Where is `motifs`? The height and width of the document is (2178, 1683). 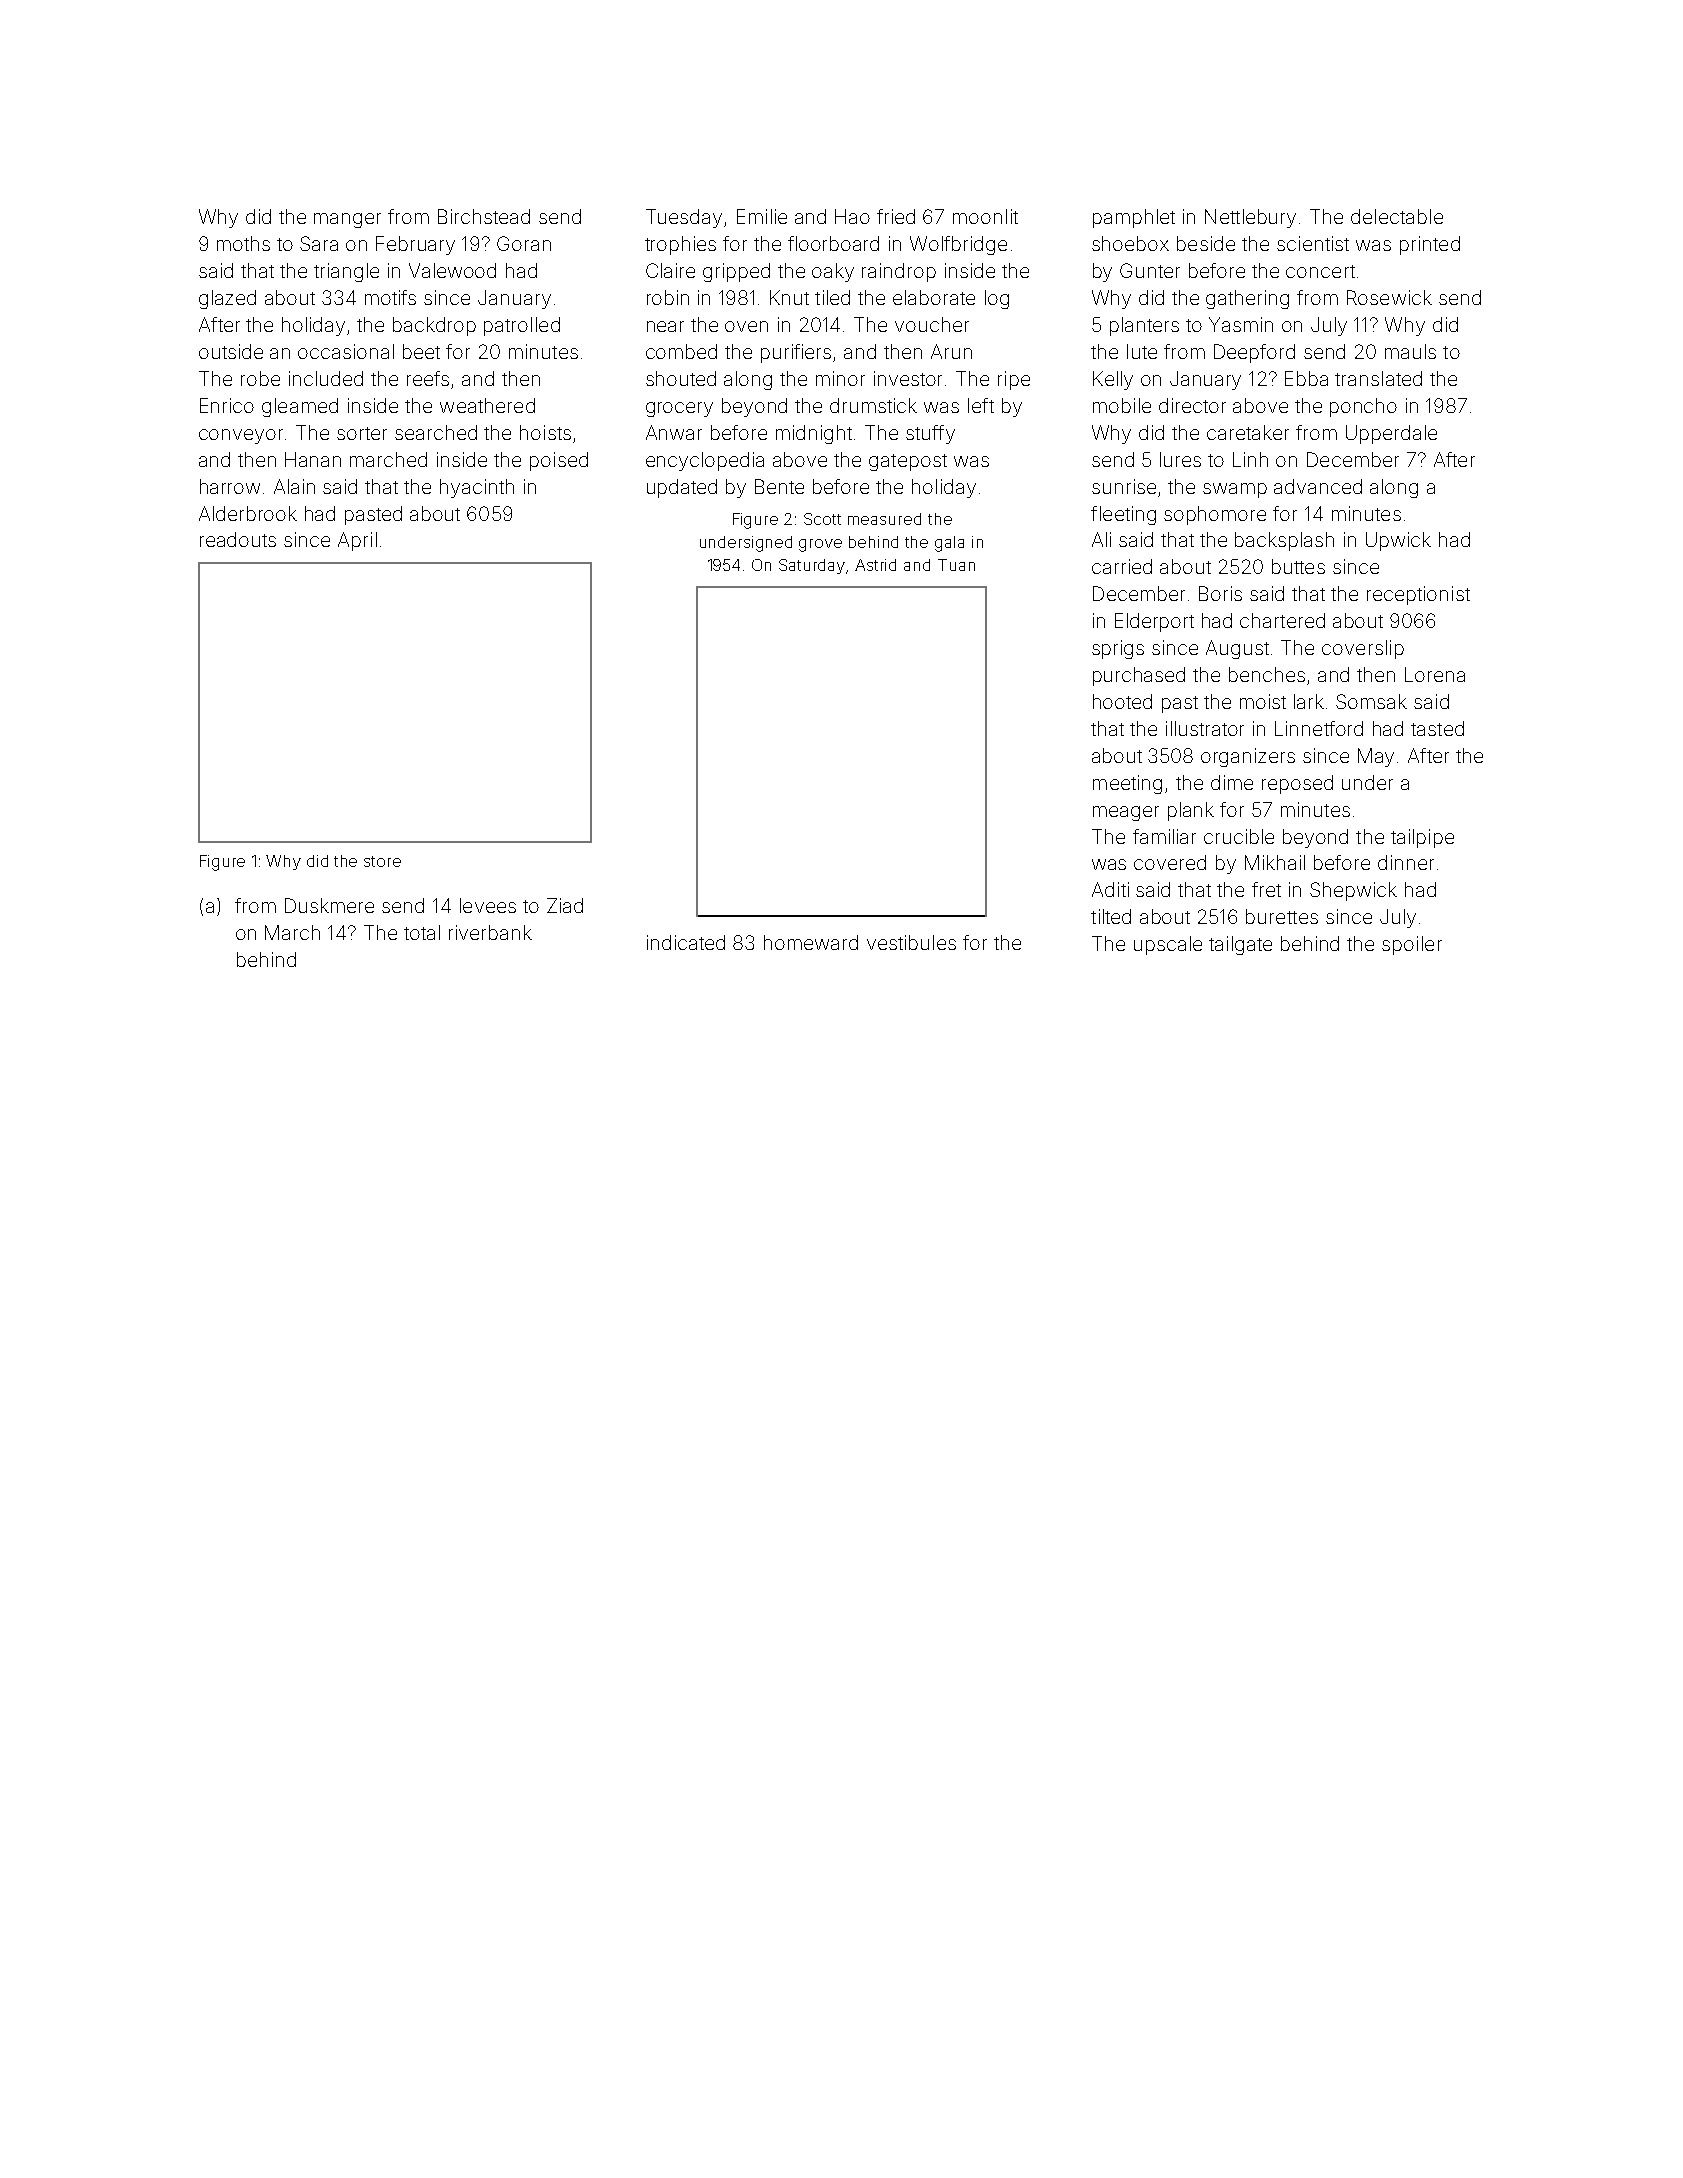 motifs is located at coordinates (390, 297).
